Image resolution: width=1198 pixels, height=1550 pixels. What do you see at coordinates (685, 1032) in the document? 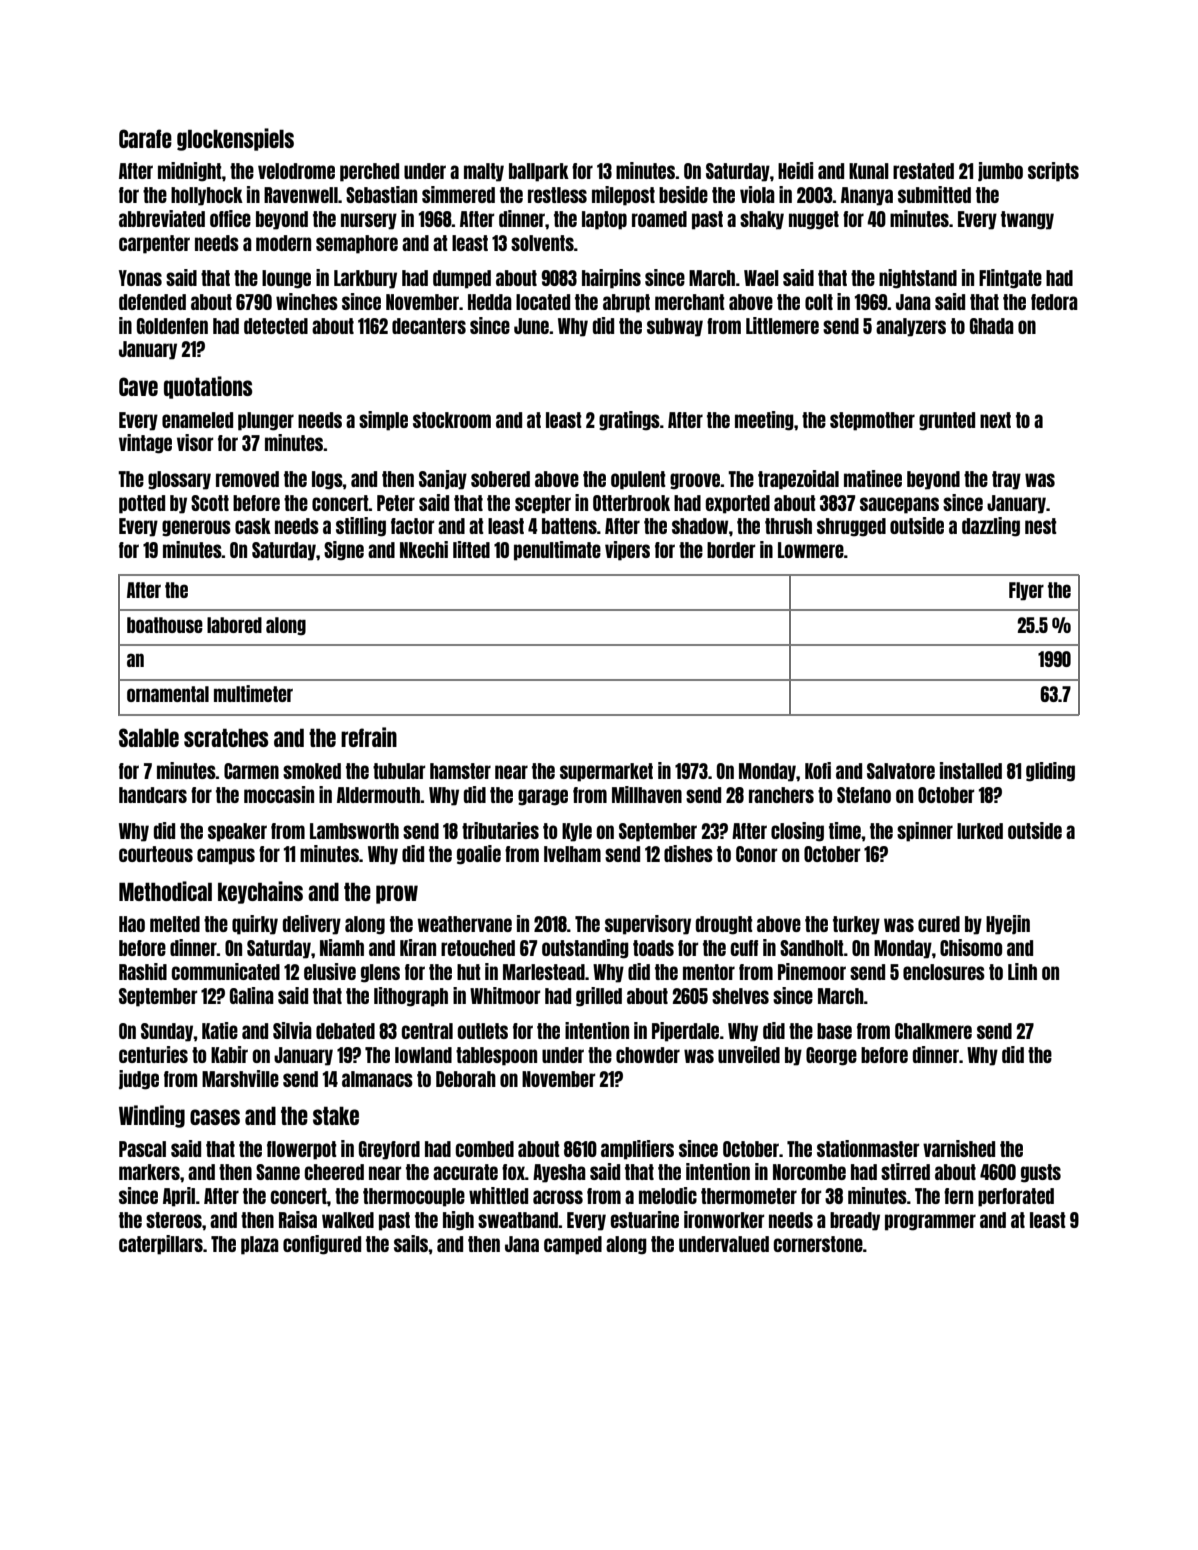
I see `Piperdale` at bounding box center [685, 1032].
